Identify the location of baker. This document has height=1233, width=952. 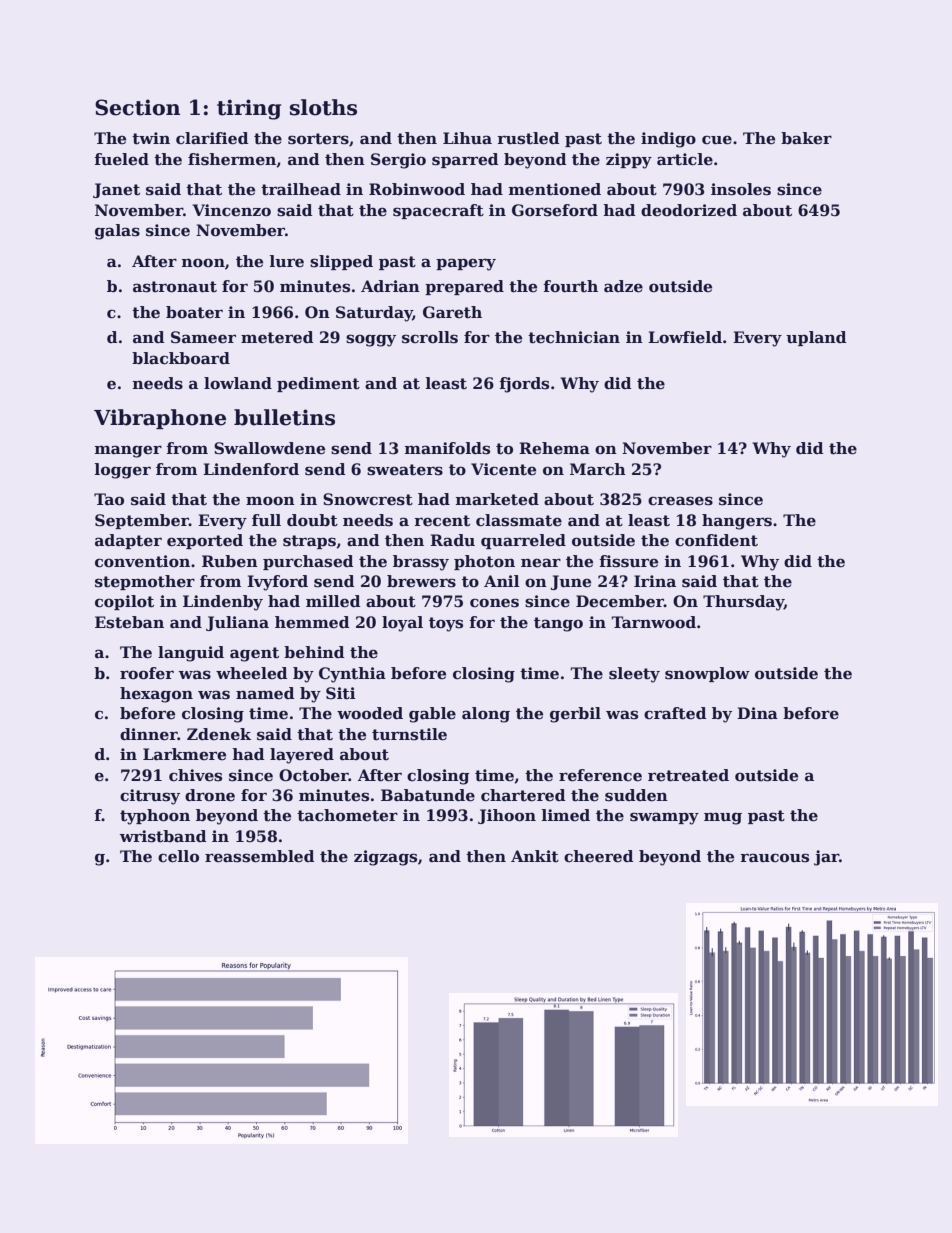
(806, 138).
